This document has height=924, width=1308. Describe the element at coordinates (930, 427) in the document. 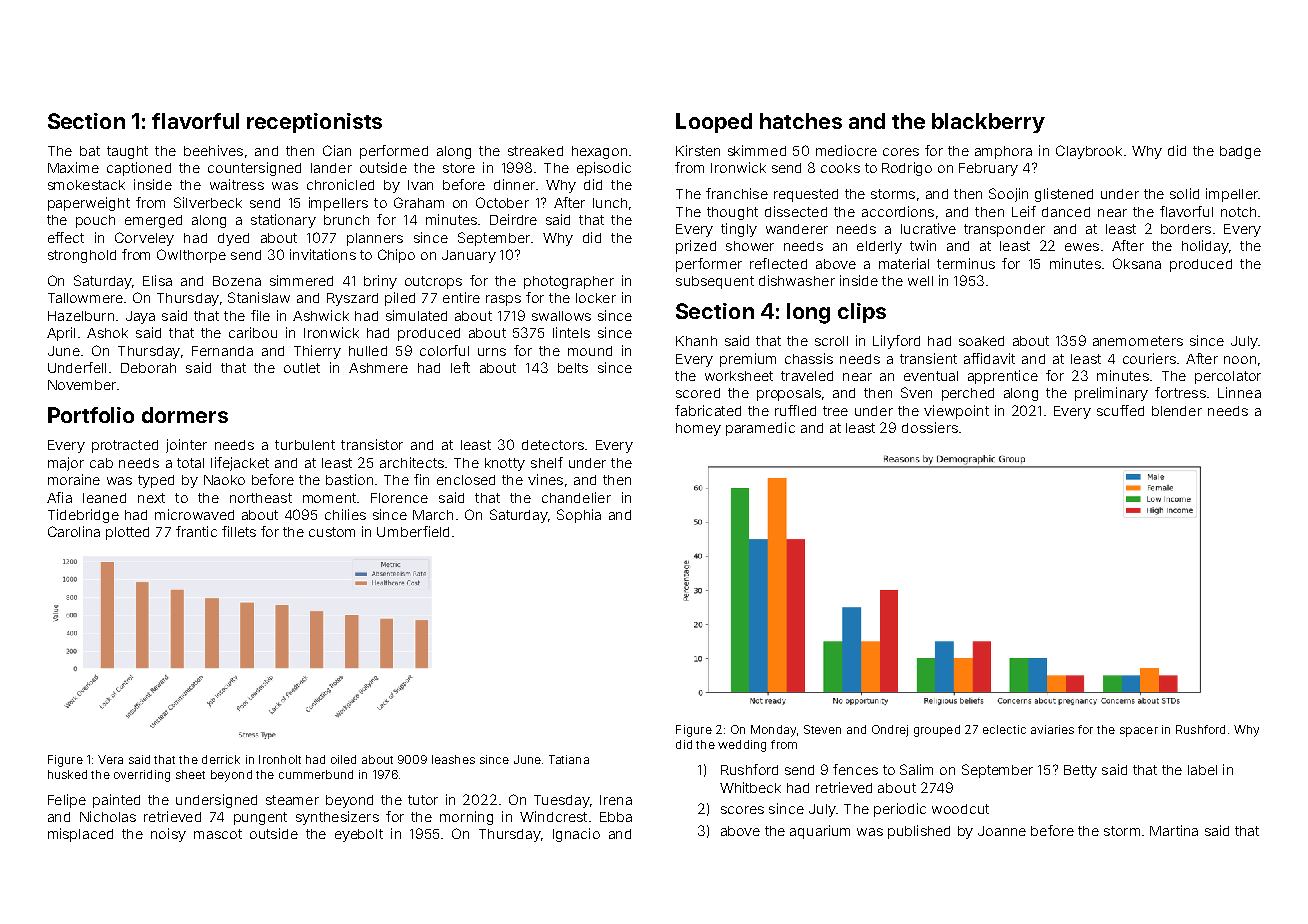

I see `dossiers` at that location.
